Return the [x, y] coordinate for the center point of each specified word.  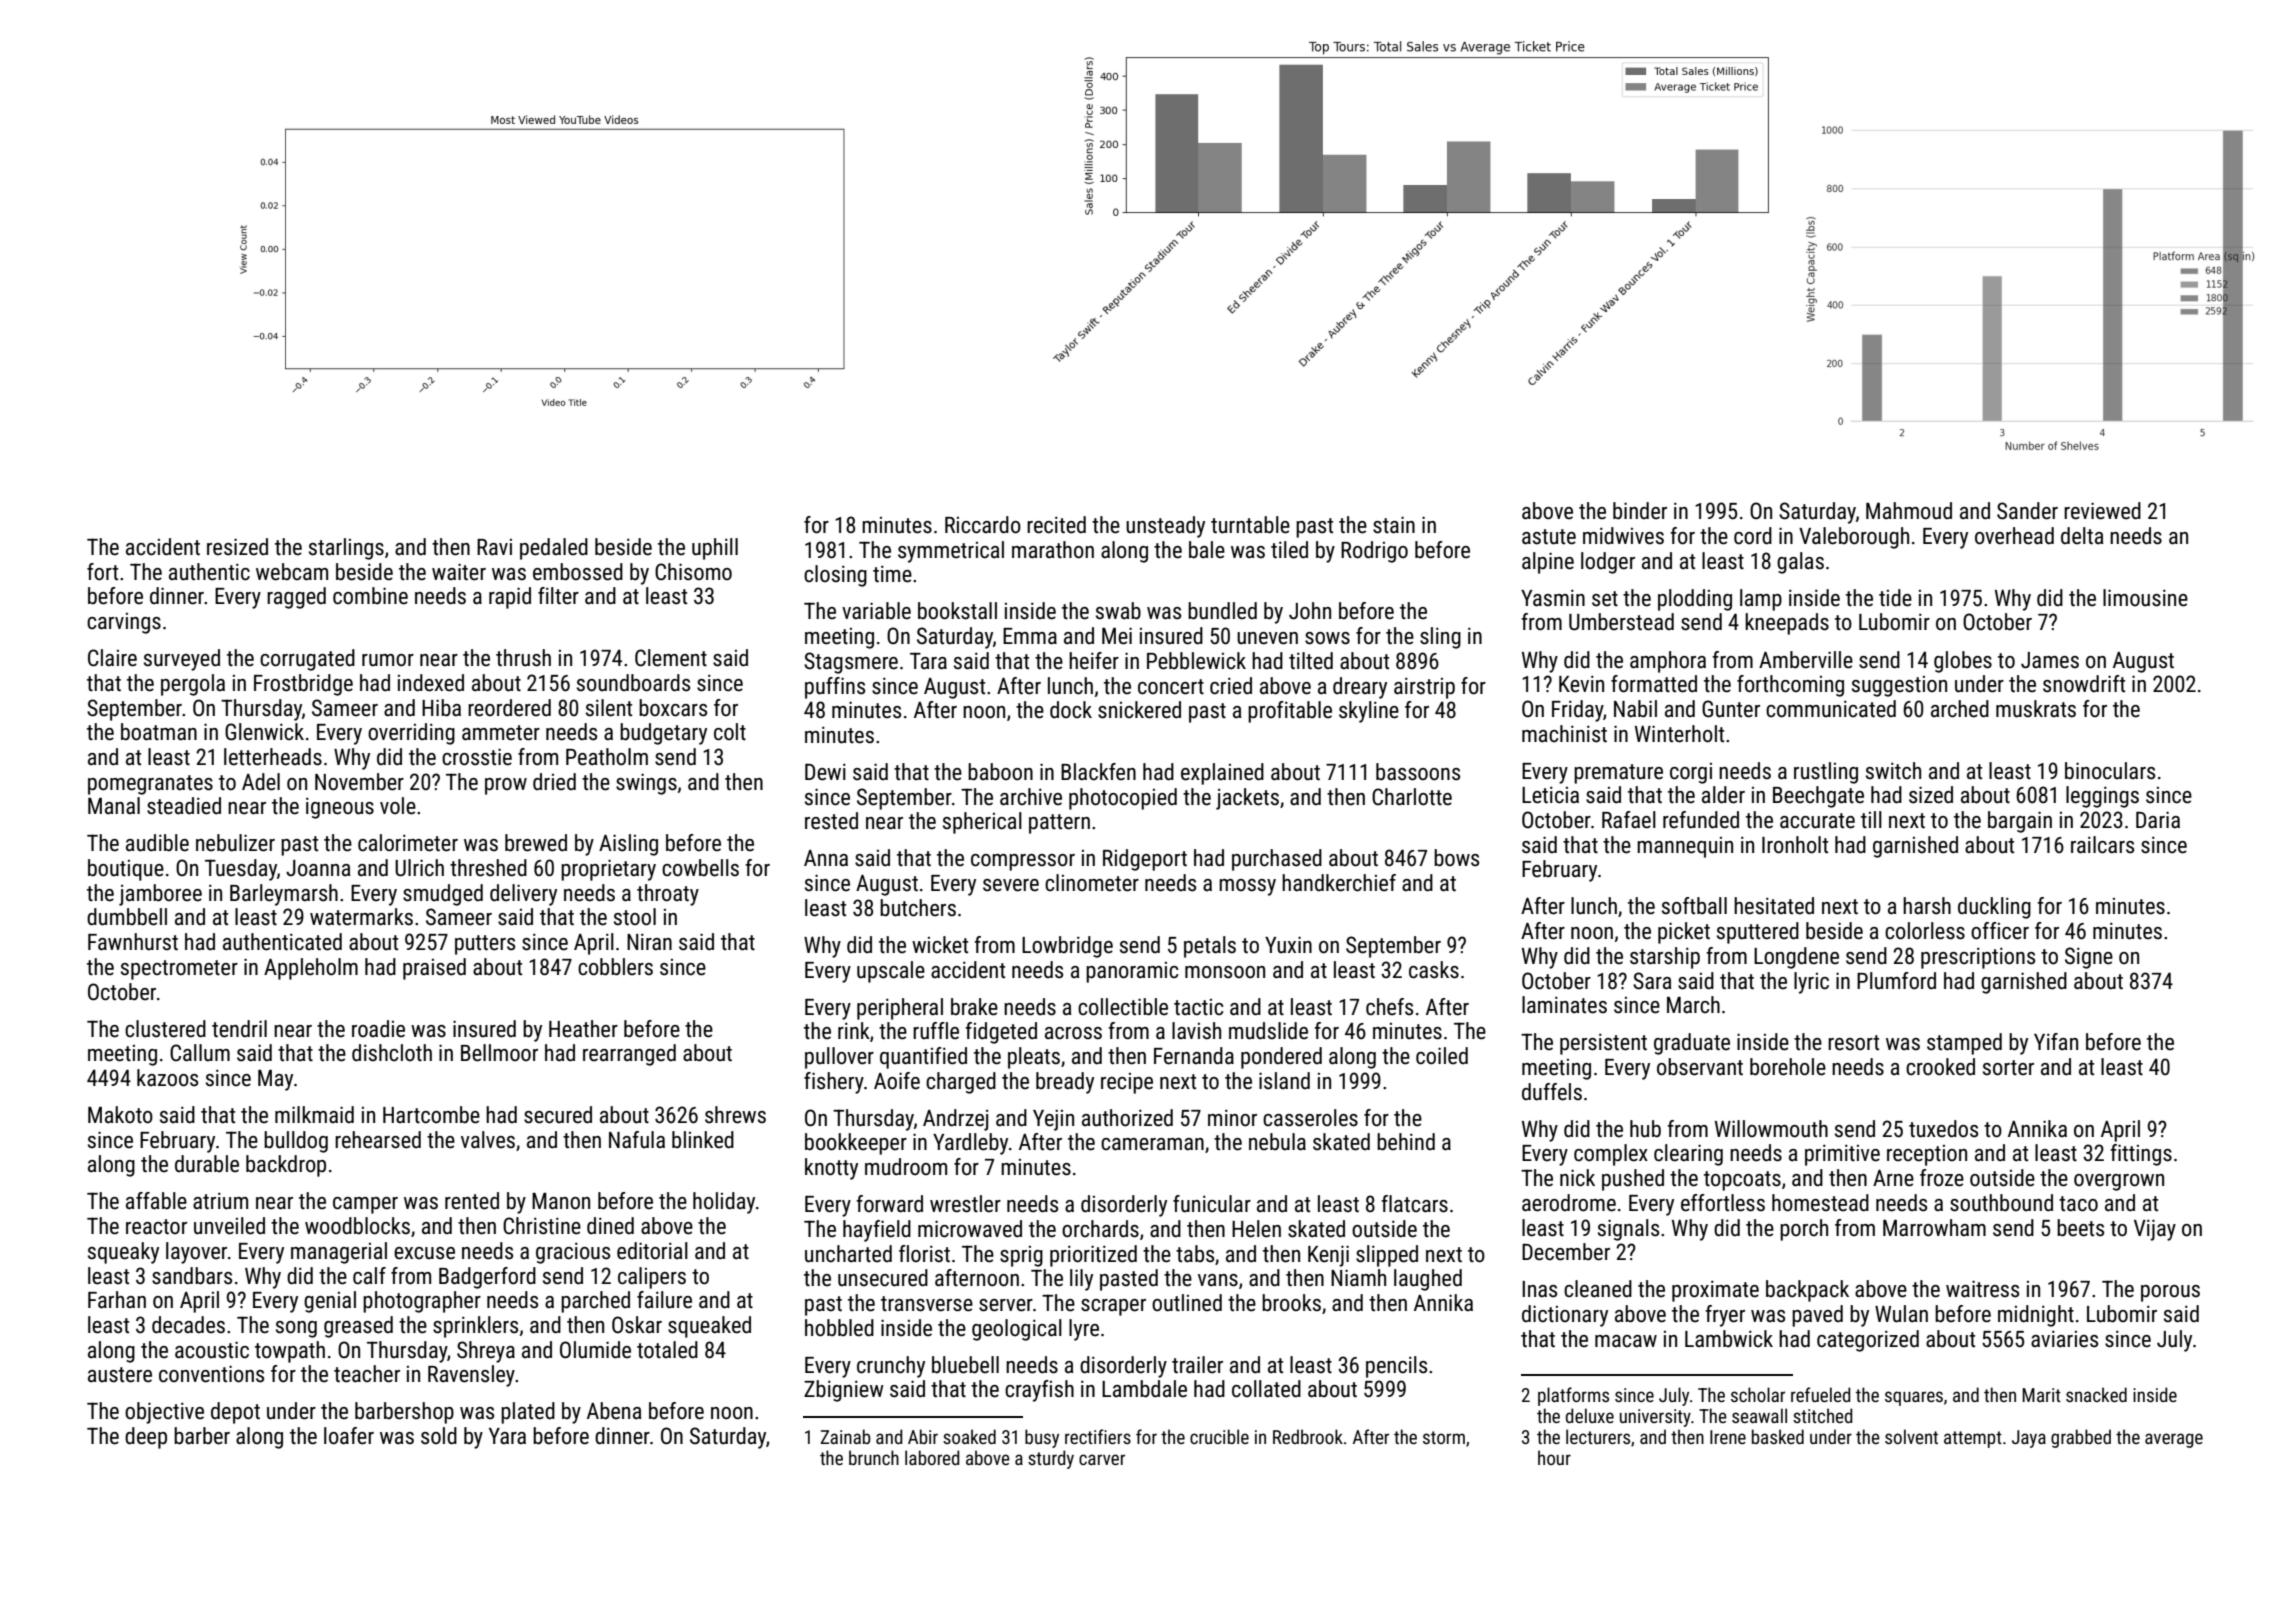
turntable [1250, 525]
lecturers [1598, 1436]
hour [1554, 1457]
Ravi [494, 547]
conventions [211, 1374]
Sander [2027, 511]
